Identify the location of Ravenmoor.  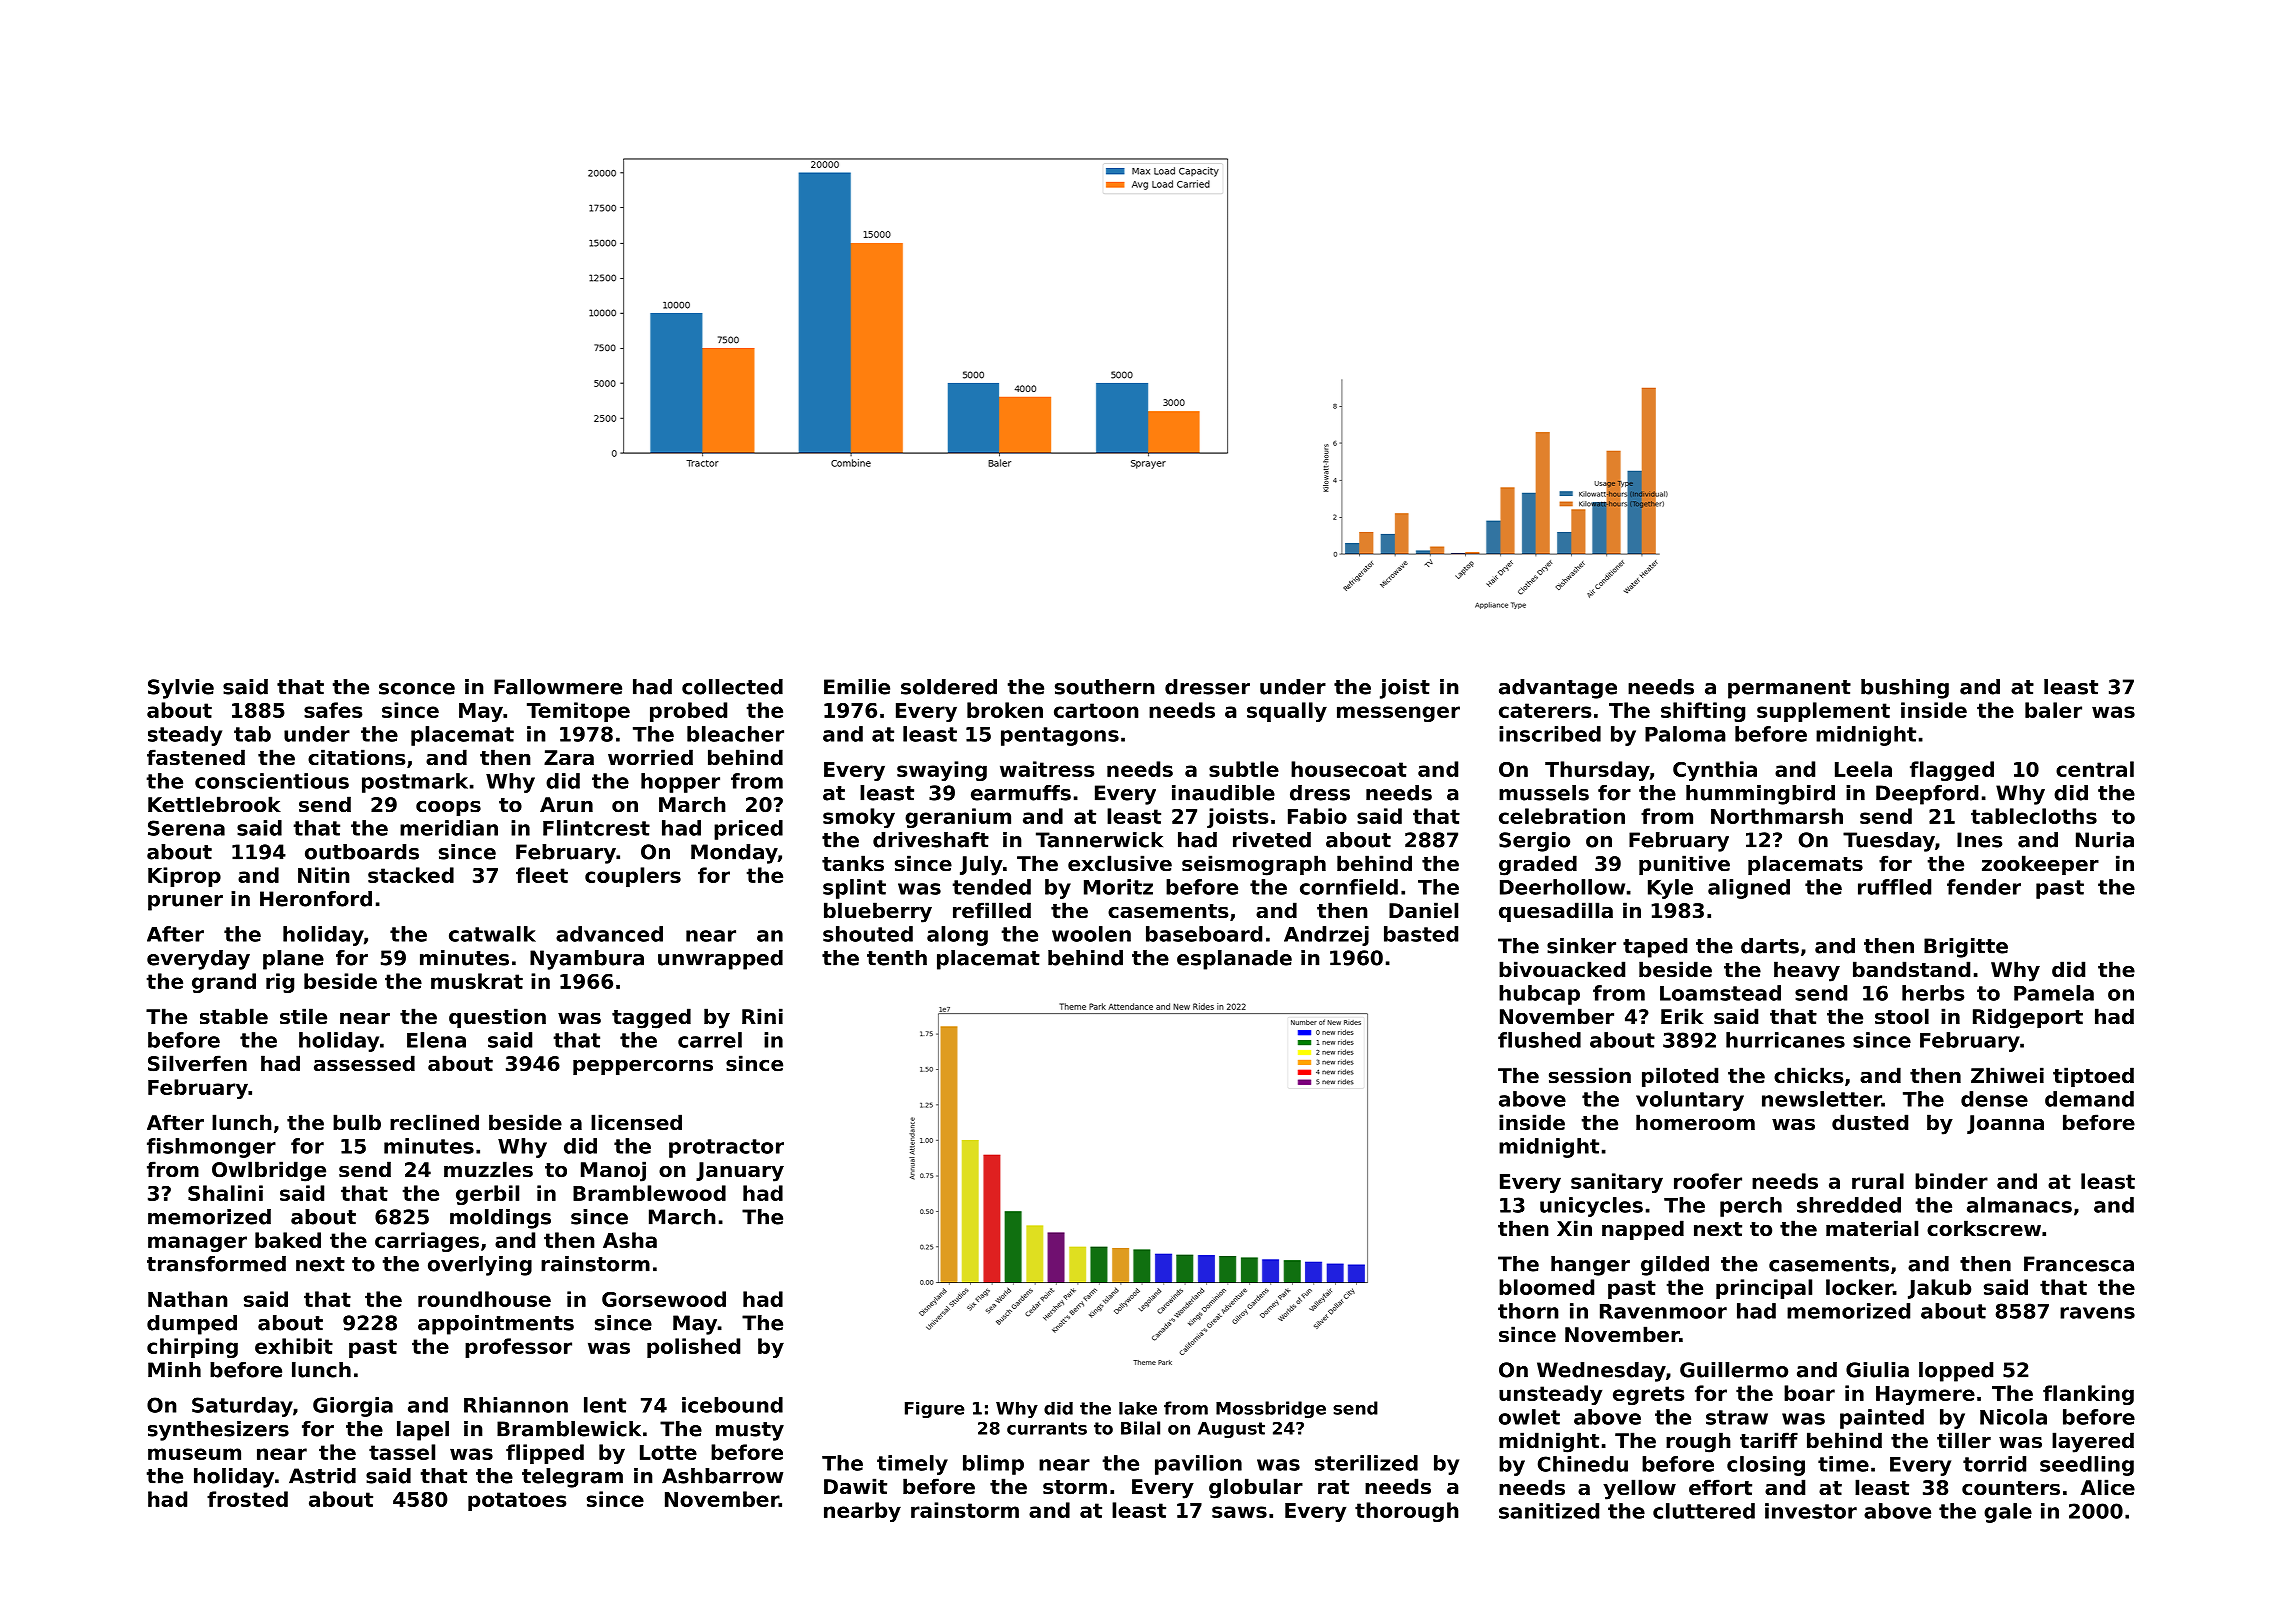
(1663, 1311).
